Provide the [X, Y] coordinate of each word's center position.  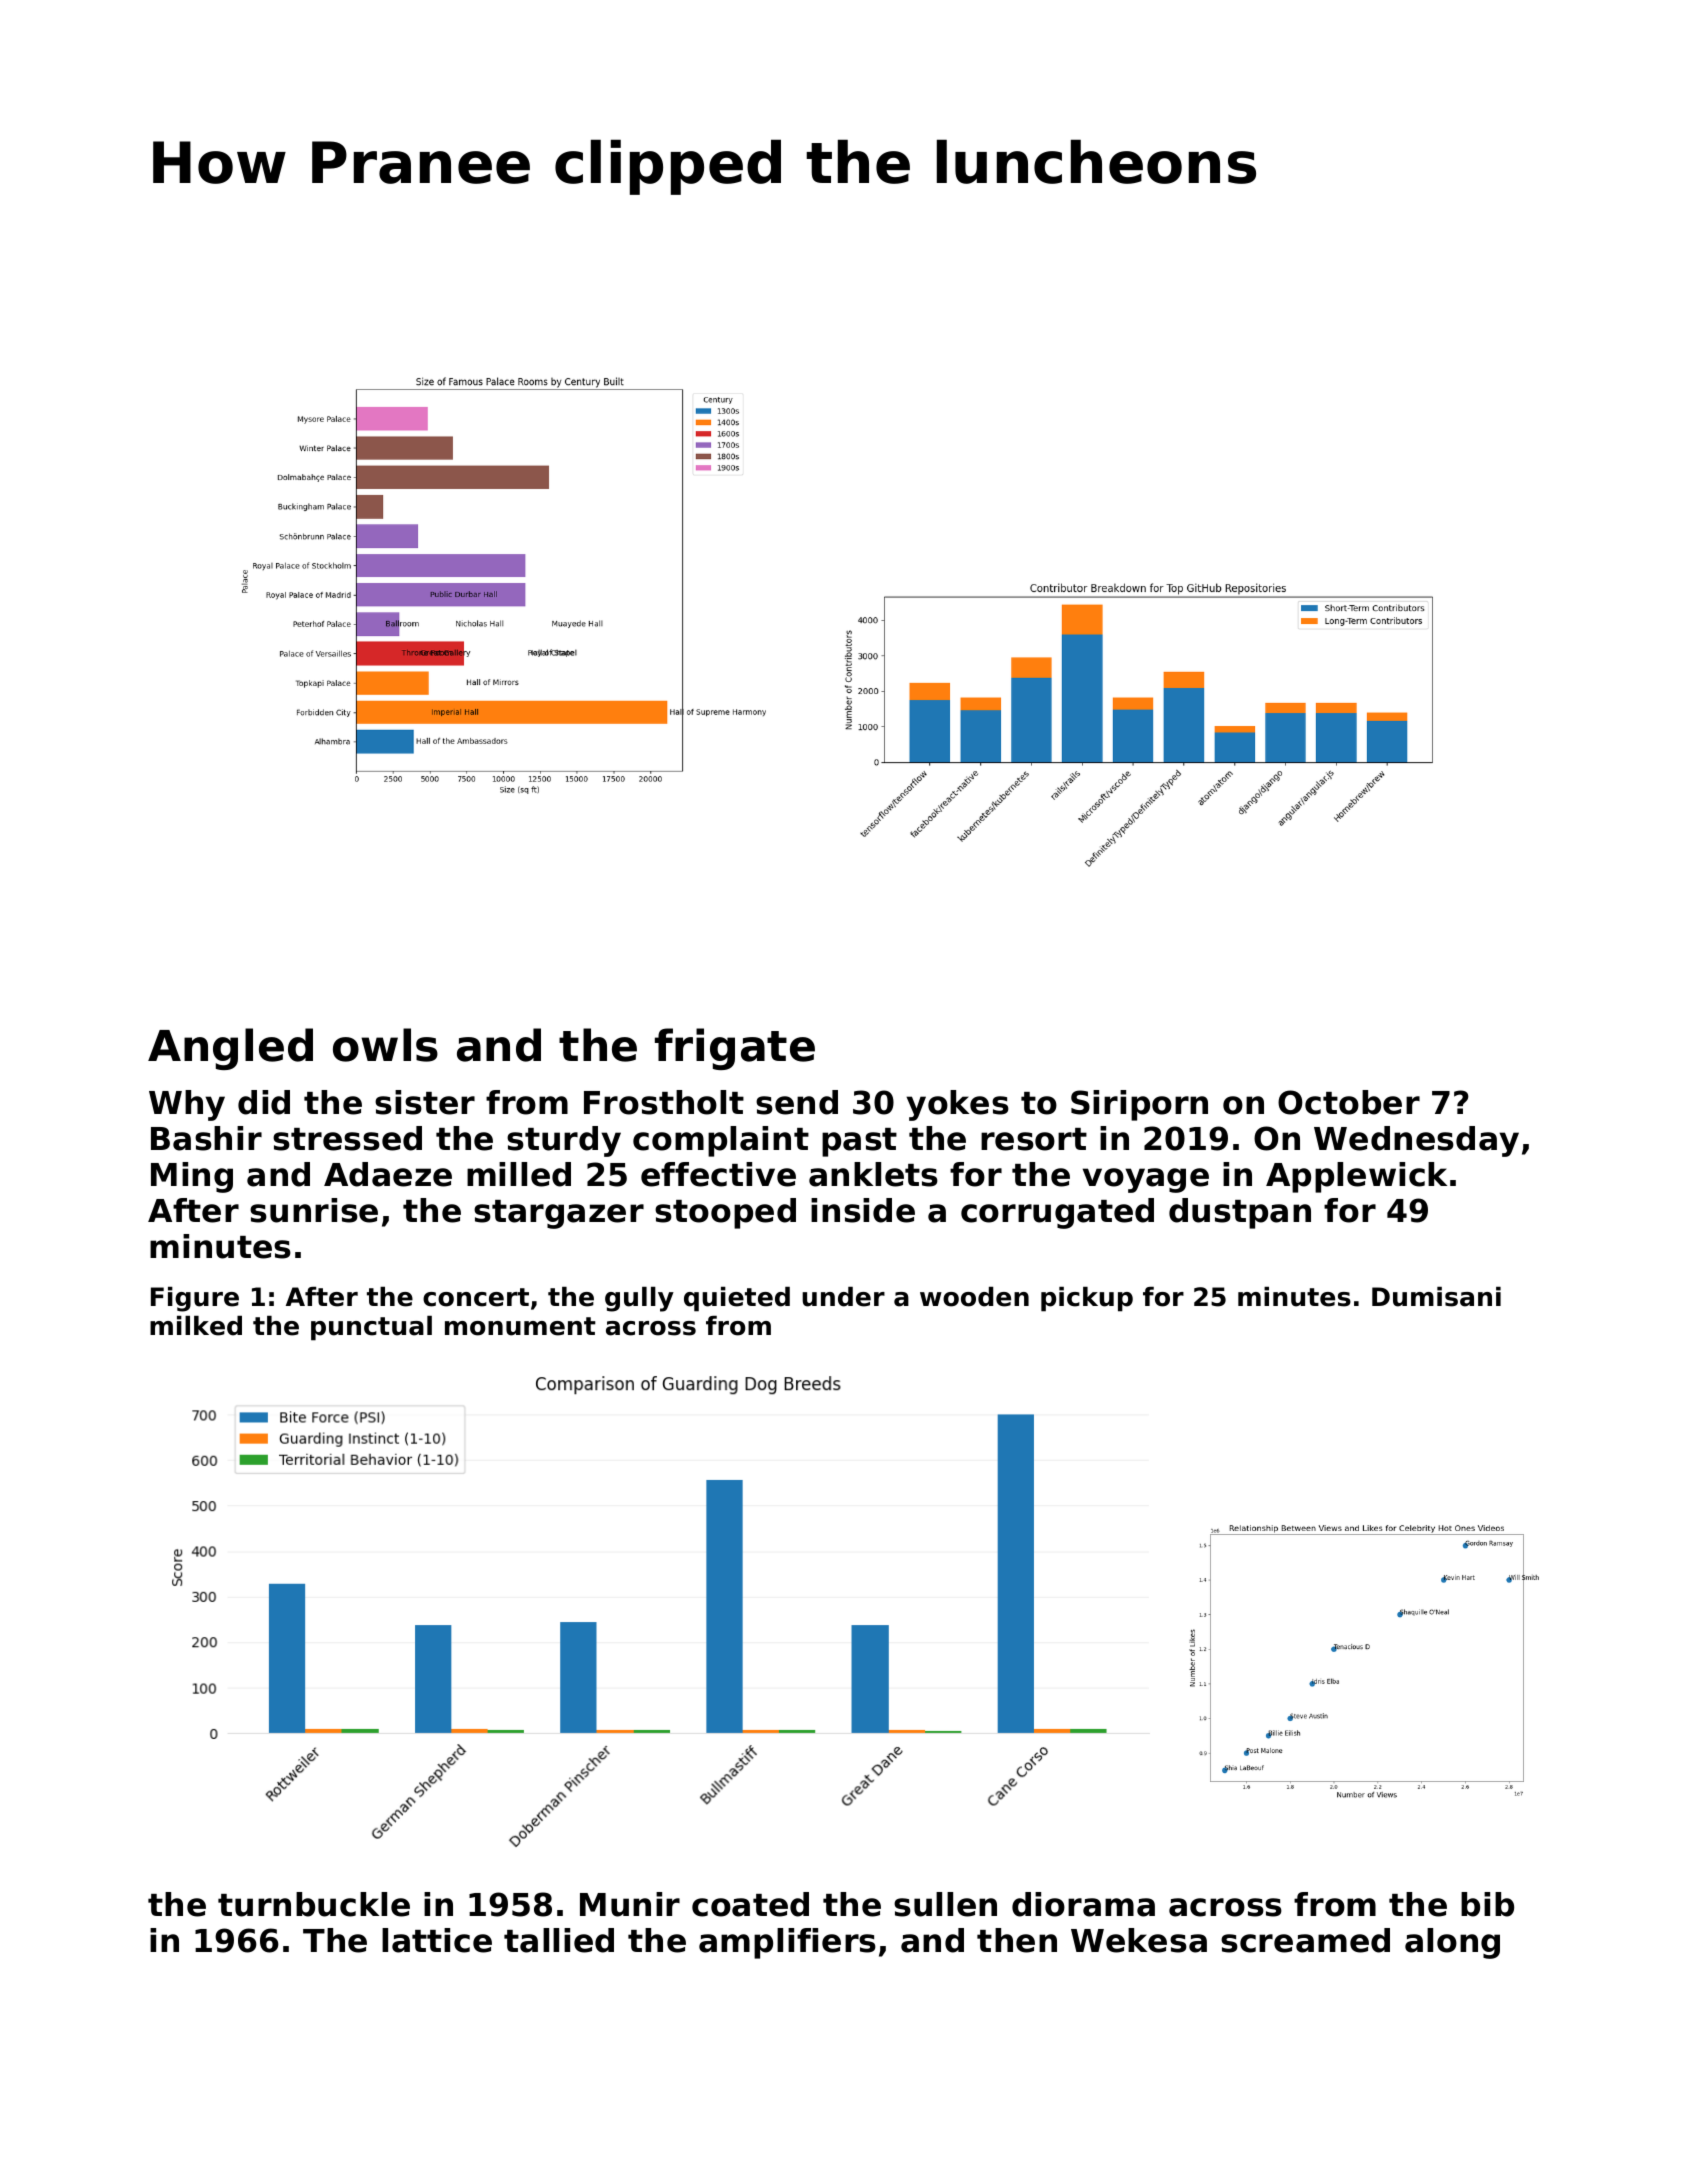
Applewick [1356, 1177]
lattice [437, 1940]
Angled [230, 1049]
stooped [725, 1213]
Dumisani [1436, 1297]
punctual [371, 1328]
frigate [735, 1049]
